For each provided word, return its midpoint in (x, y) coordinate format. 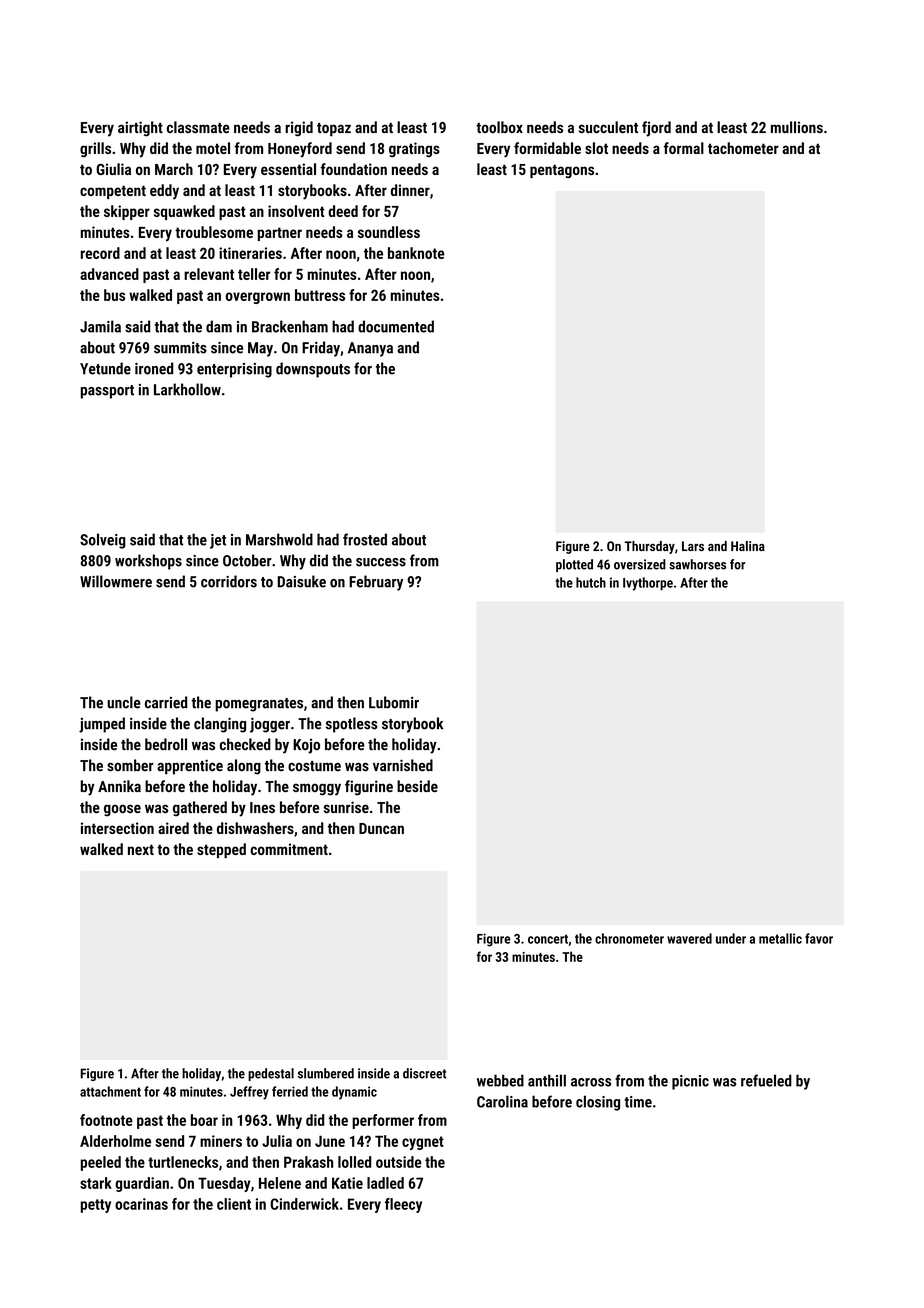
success (381, 562)
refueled (766, 1080)
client (234, 1204)
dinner (410, 190)
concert (548, 939)
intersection (117, 828)
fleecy (403, 1205)
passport (107, 392)
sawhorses (697, 564)
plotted (574, 565)
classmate (198, 127)
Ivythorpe (648, 584)
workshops (148, 562)
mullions (797, 127)
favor (819, 938)
